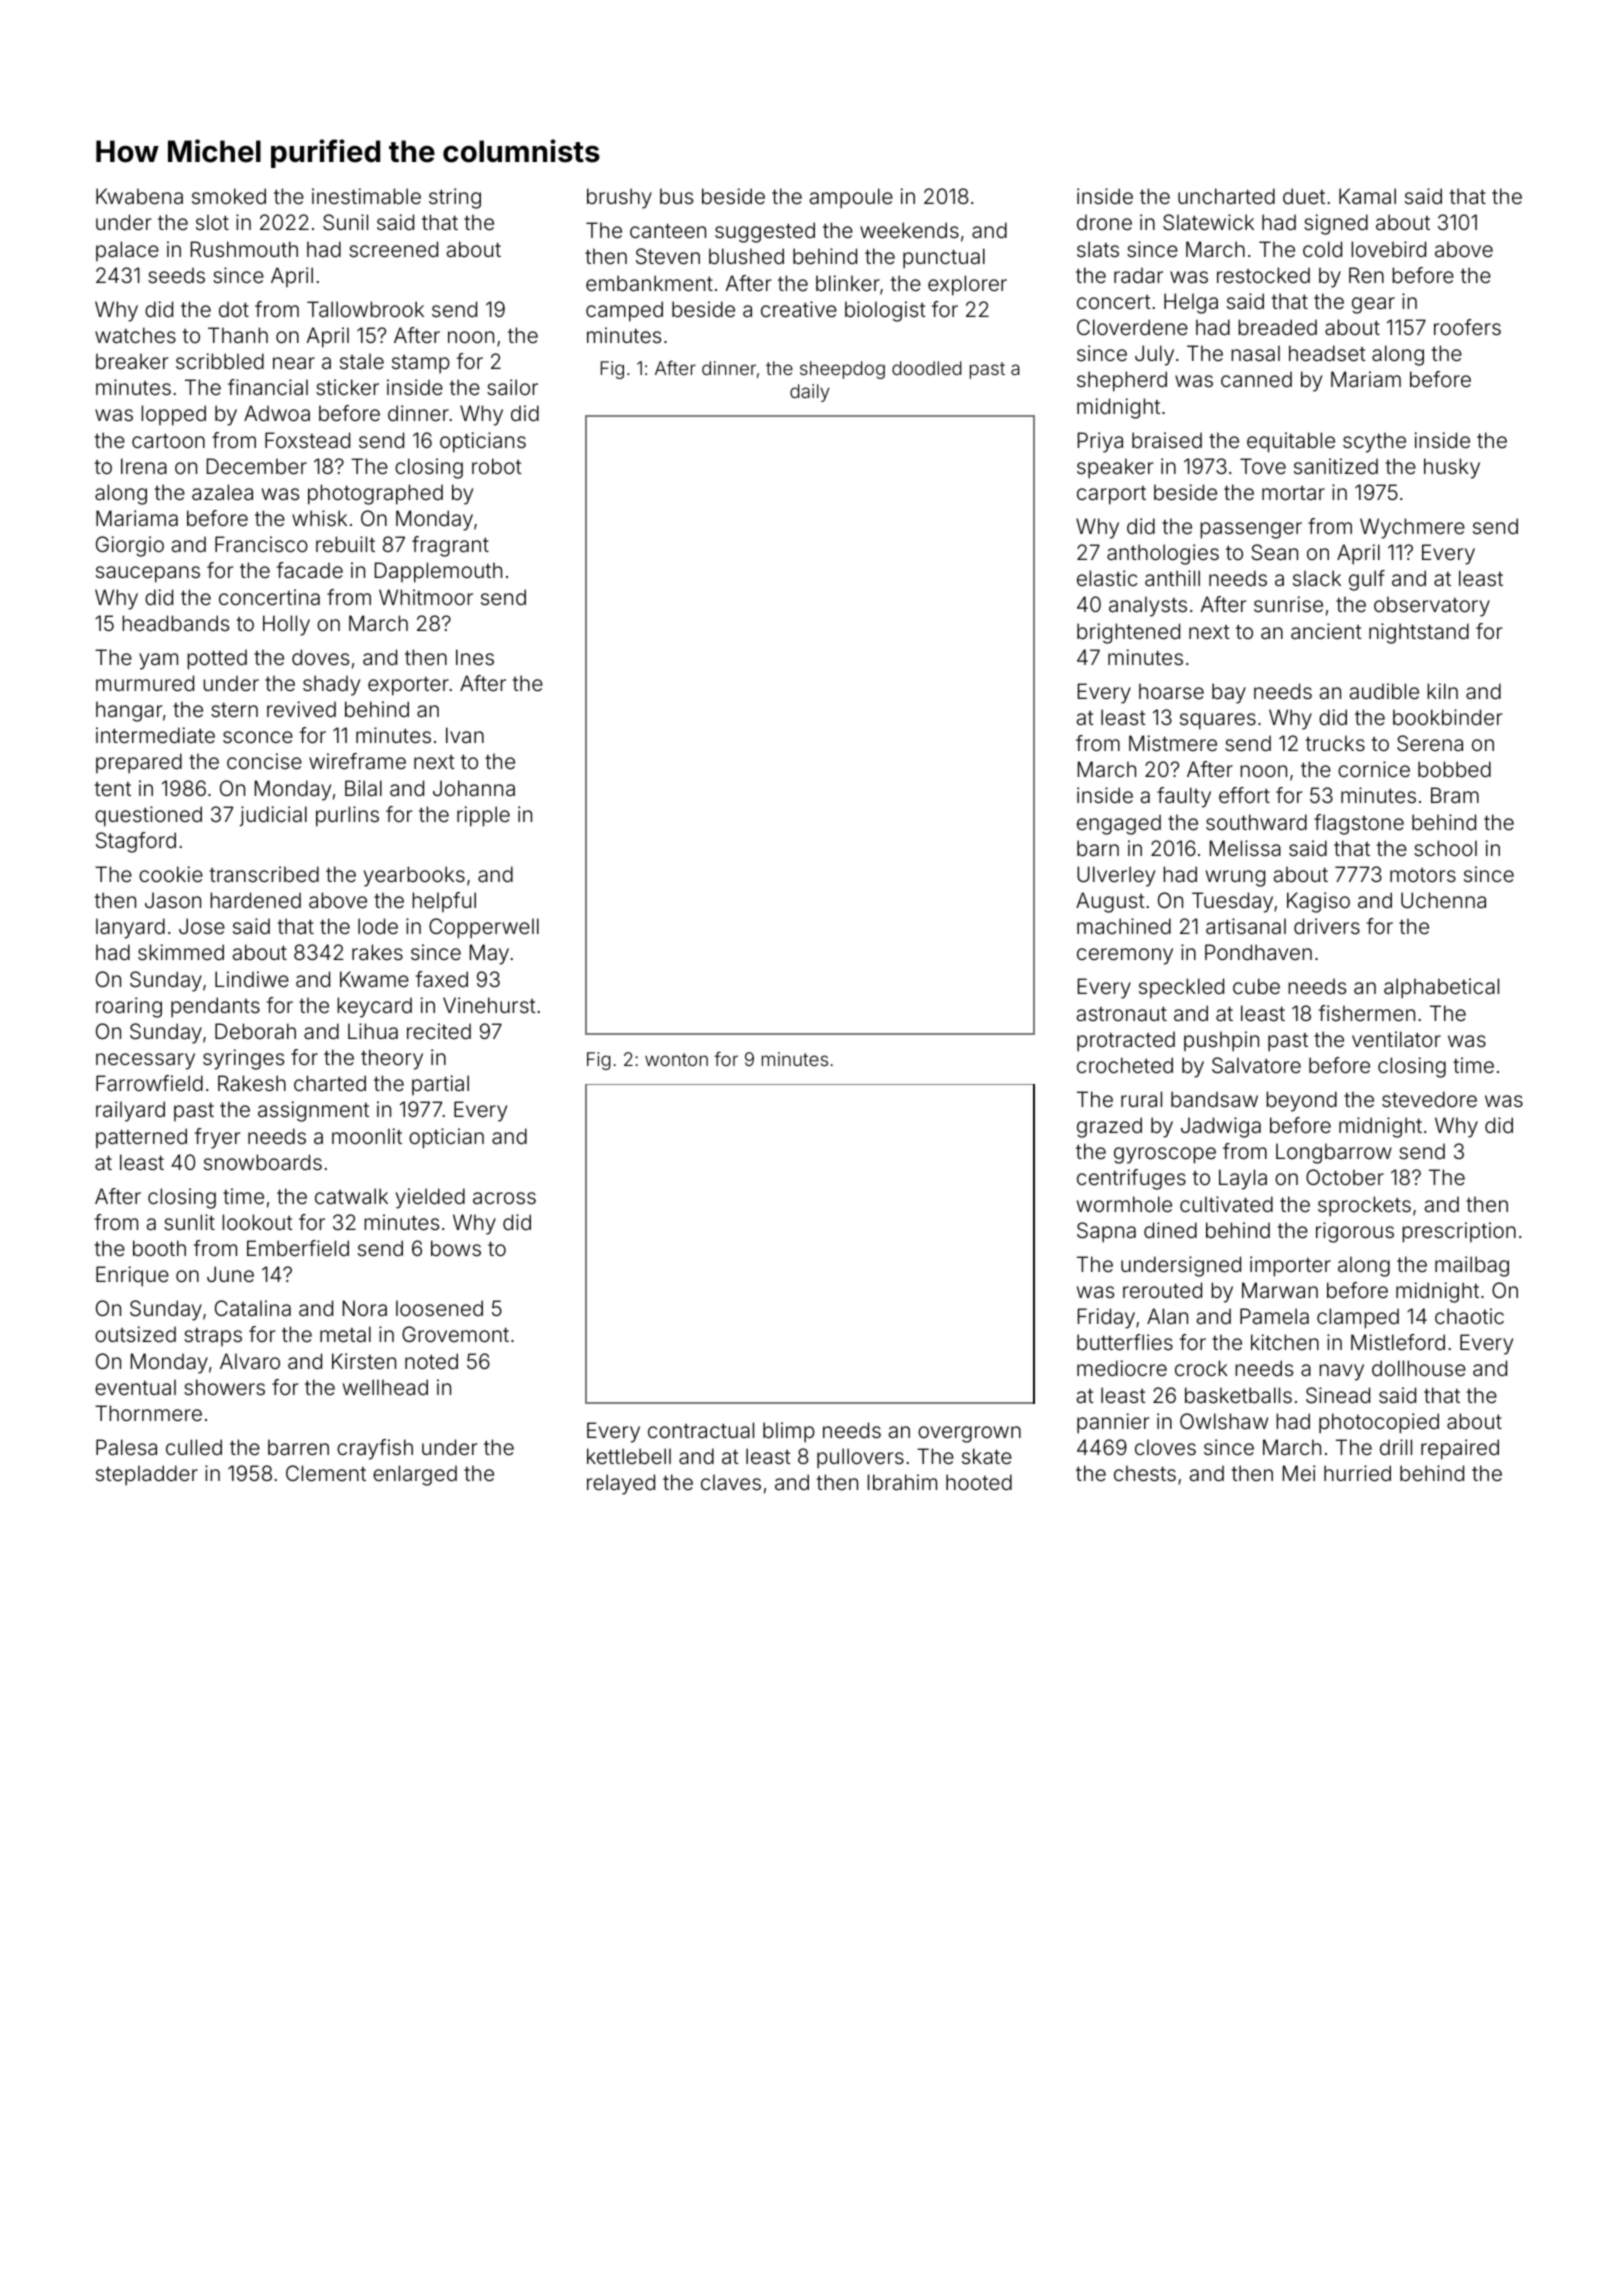 Image resolution: width=1620 pixels, height=2292 pixels. I want to click on across, so click(504, 1198).
